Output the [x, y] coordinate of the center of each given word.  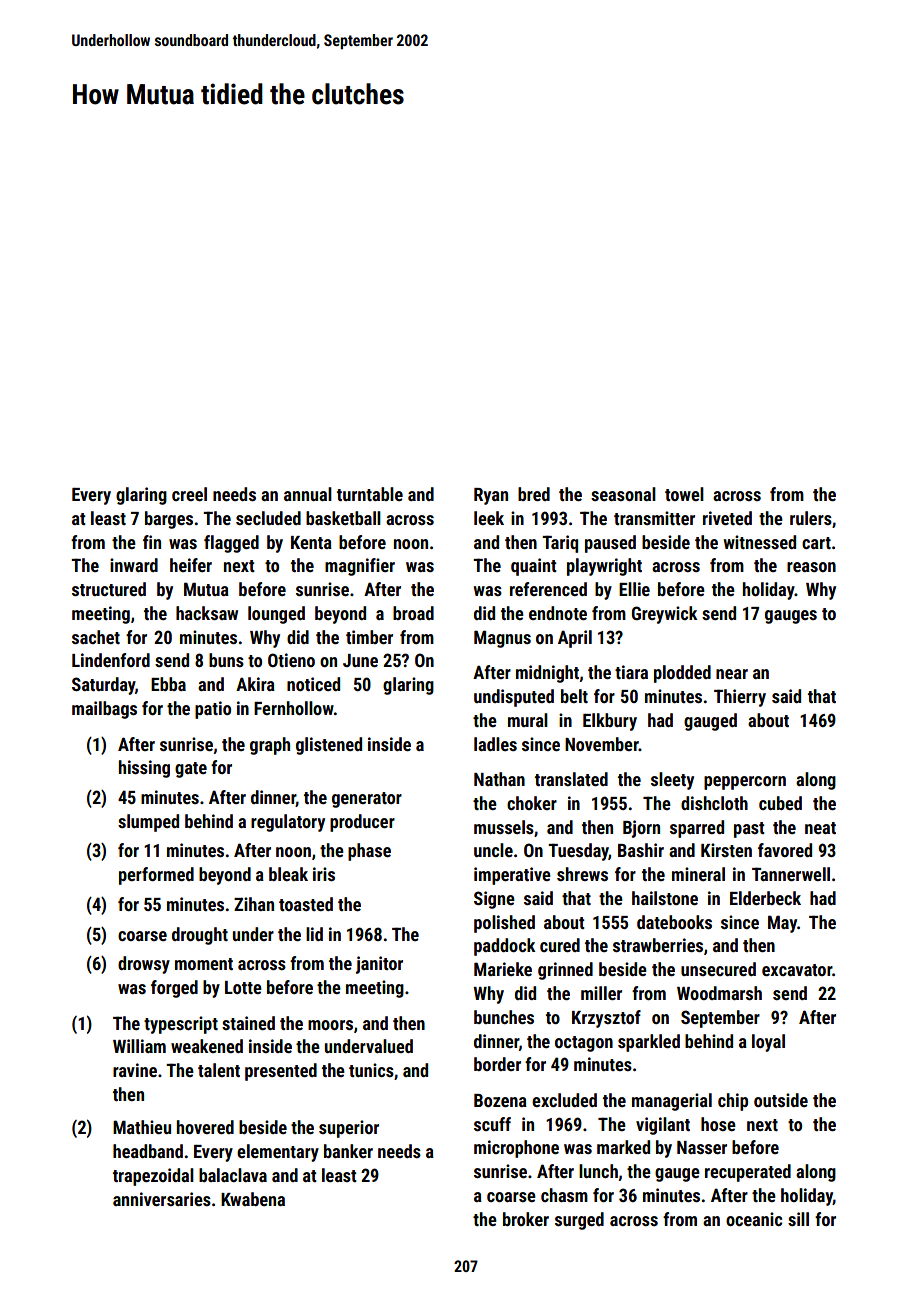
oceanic [754, 1219]
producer [362, 823]
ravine [135, 1070]
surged [579, 1221]
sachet [96, 637]
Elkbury [610, 722]
